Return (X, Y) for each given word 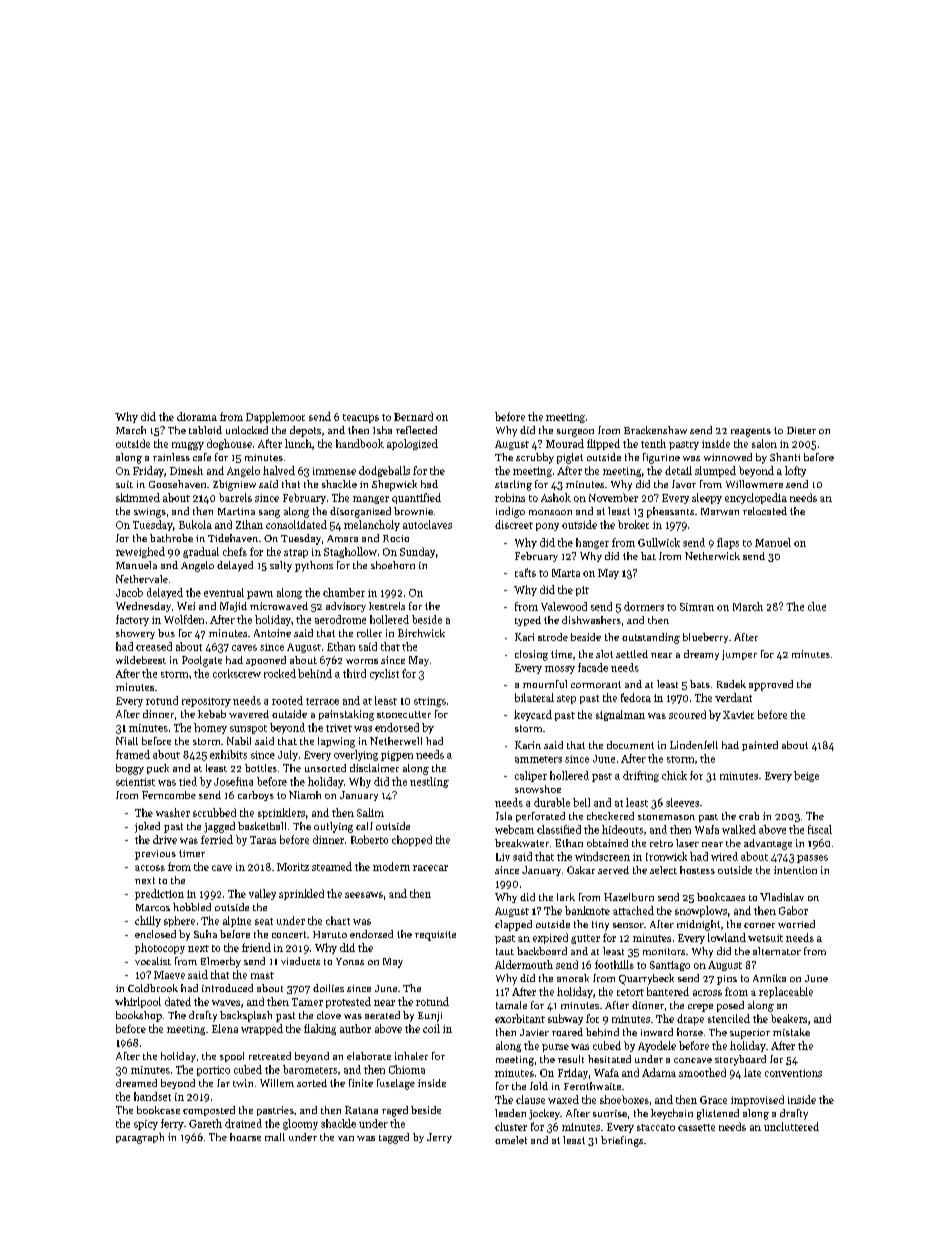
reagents (751, 432)
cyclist (384, 674)
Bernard (413, 416)
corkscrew (237, 673)
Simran (697, 607)
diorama (197, 416)
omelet (511, 1140)
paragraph (140, 1138)
